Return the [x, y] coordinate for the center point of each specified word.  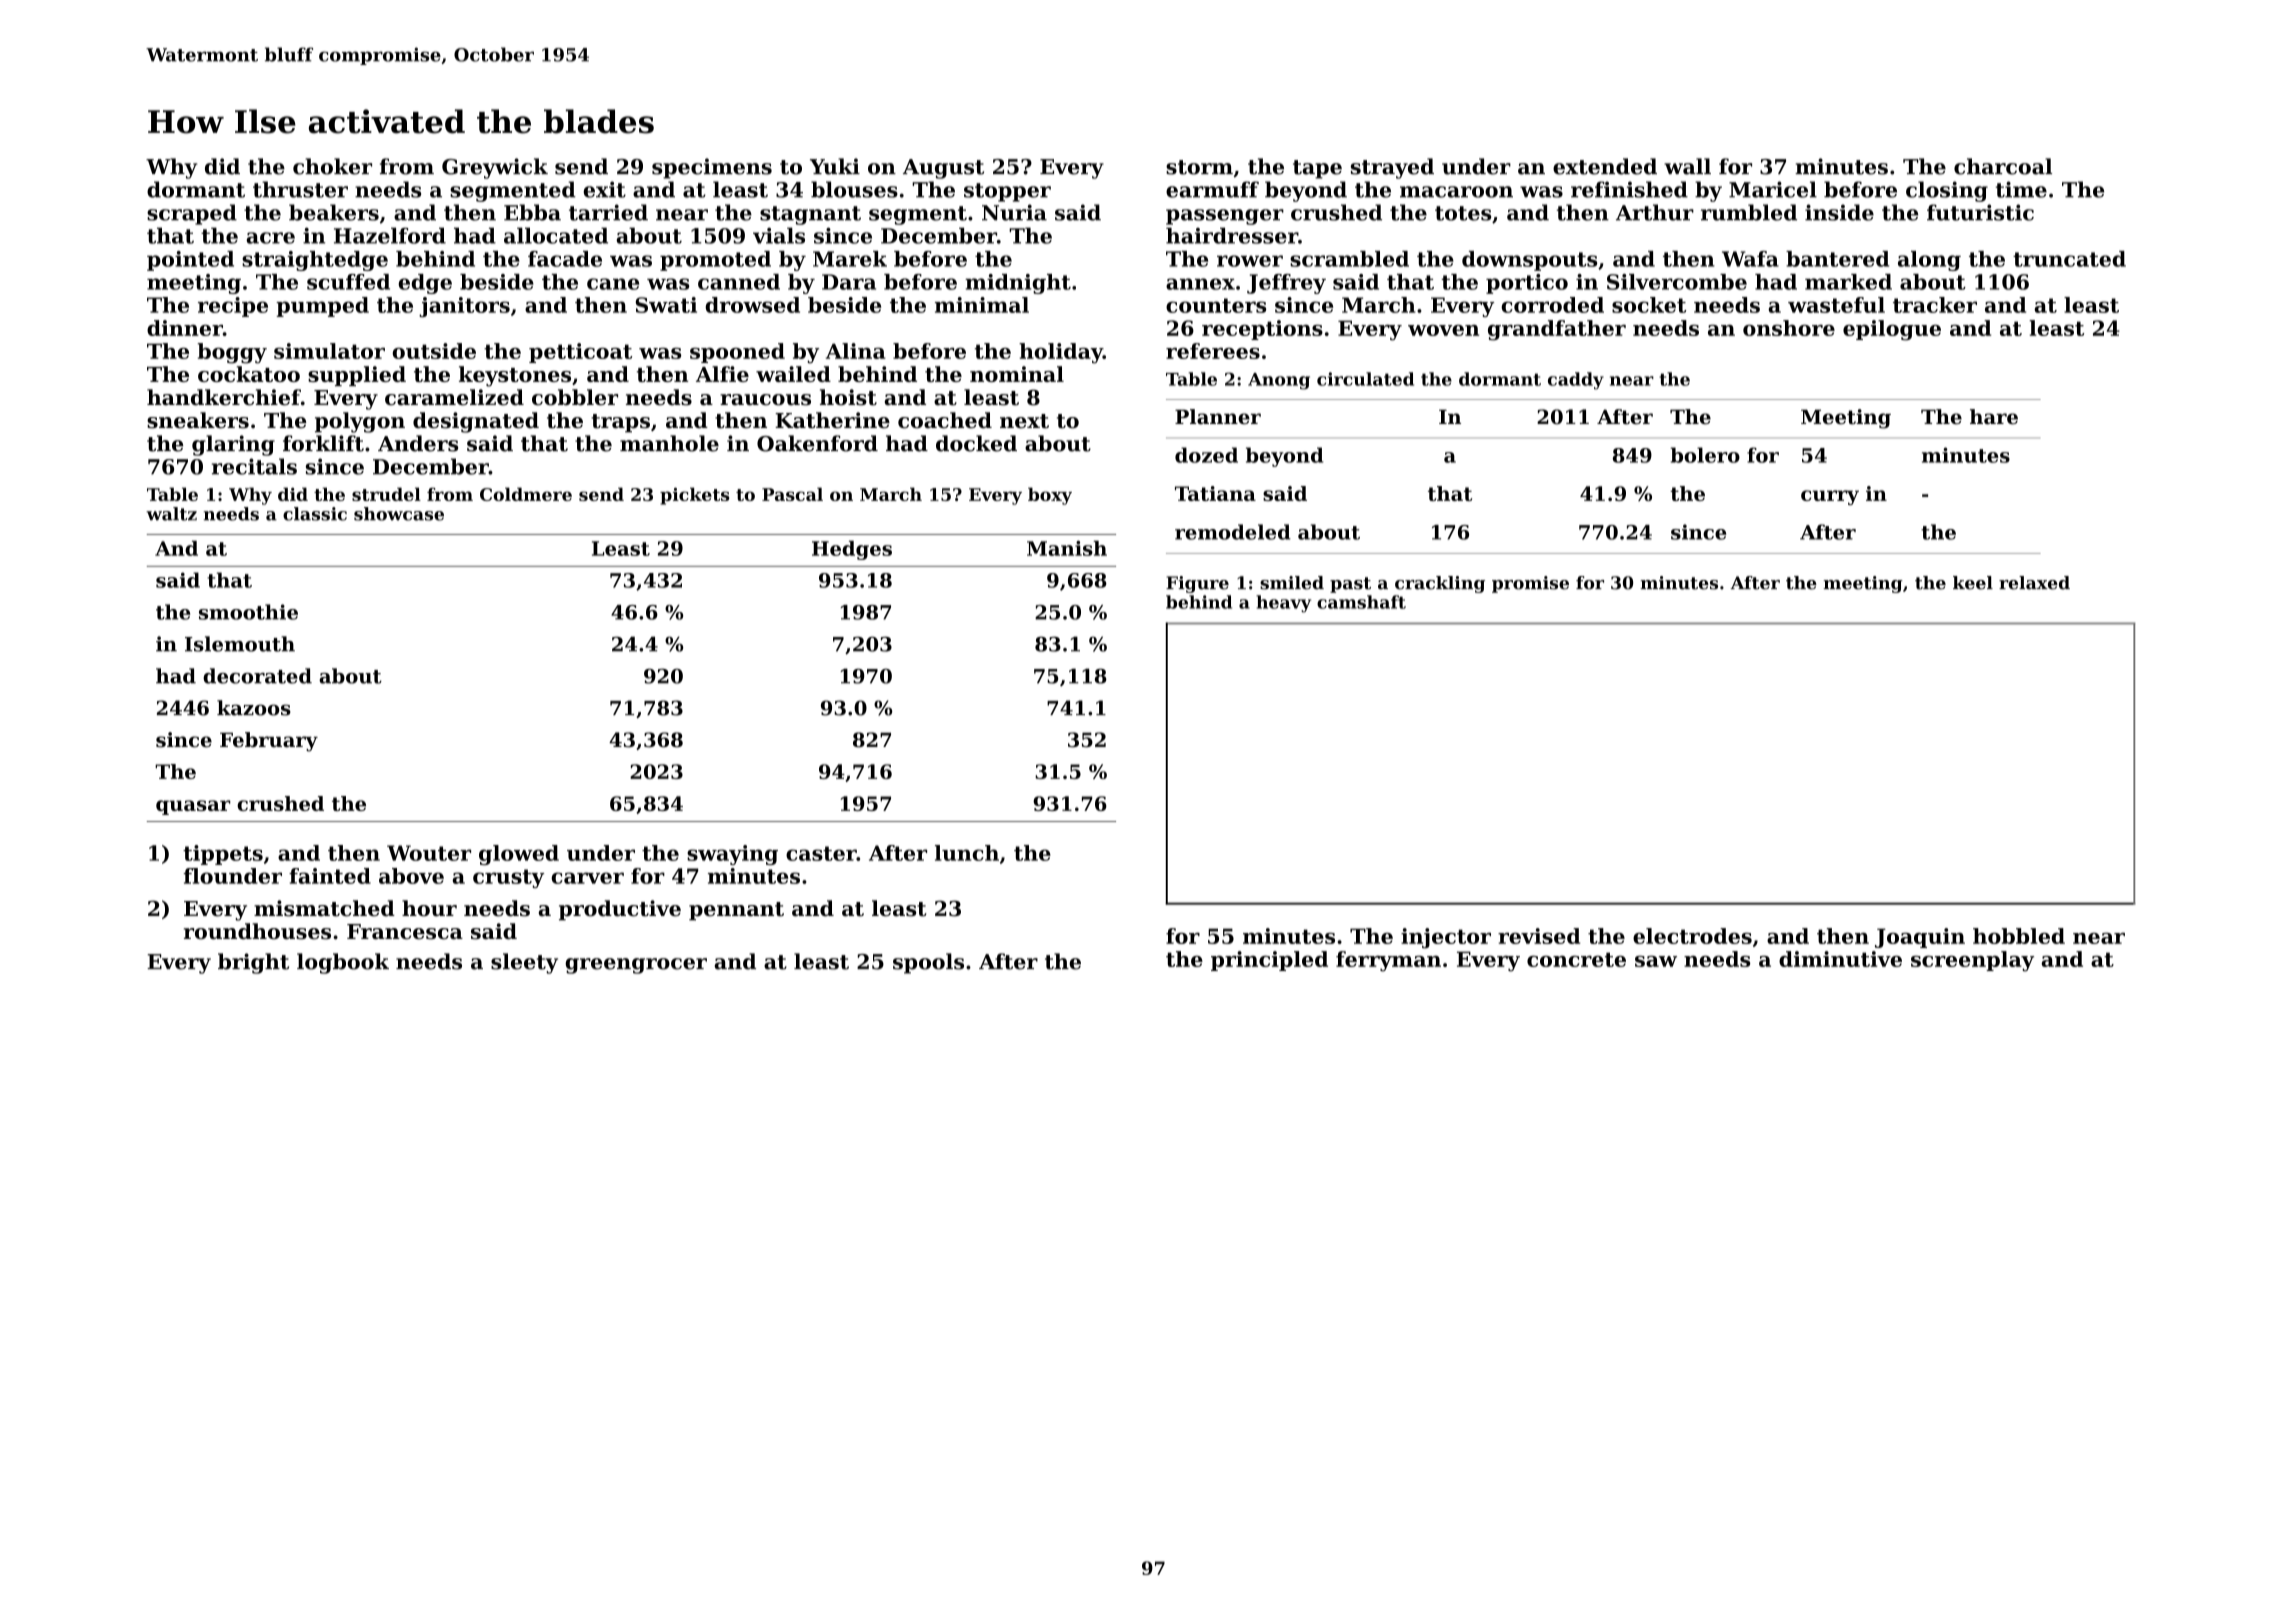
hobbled [2019, 936]
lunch [967, 853]
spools [928, 963]
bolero [1705, 455]
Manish [1067, 548]
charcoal [2003, 166]
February [269, 742]
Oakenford [817, 443]
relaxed [2034, 583]
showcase [399, 514]
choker [332, 166]
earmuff [1212, 189]
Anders [418, 443]
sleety [524, 963]
